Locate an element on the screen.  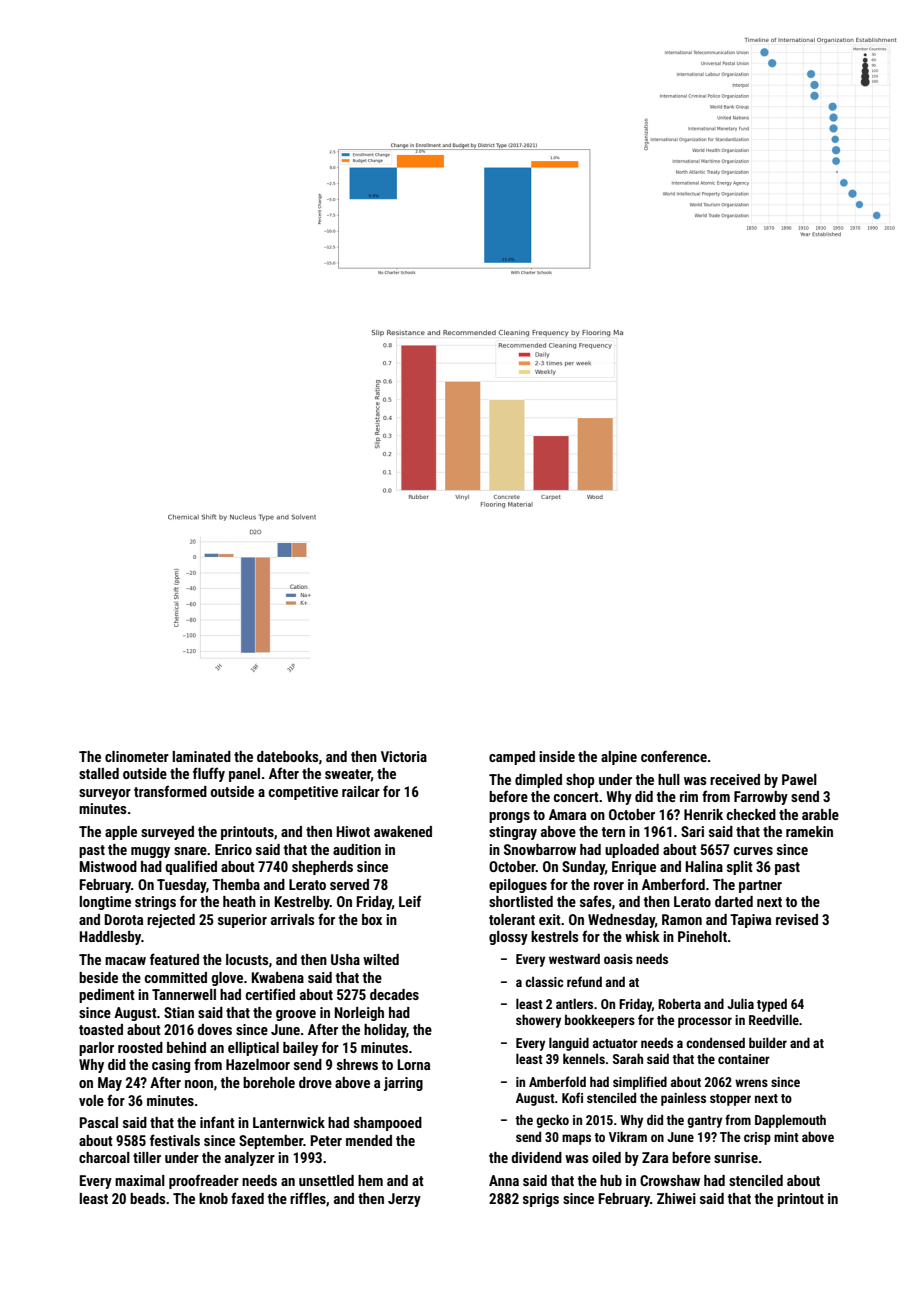
Henrik is located at coordinates (703, 814).
